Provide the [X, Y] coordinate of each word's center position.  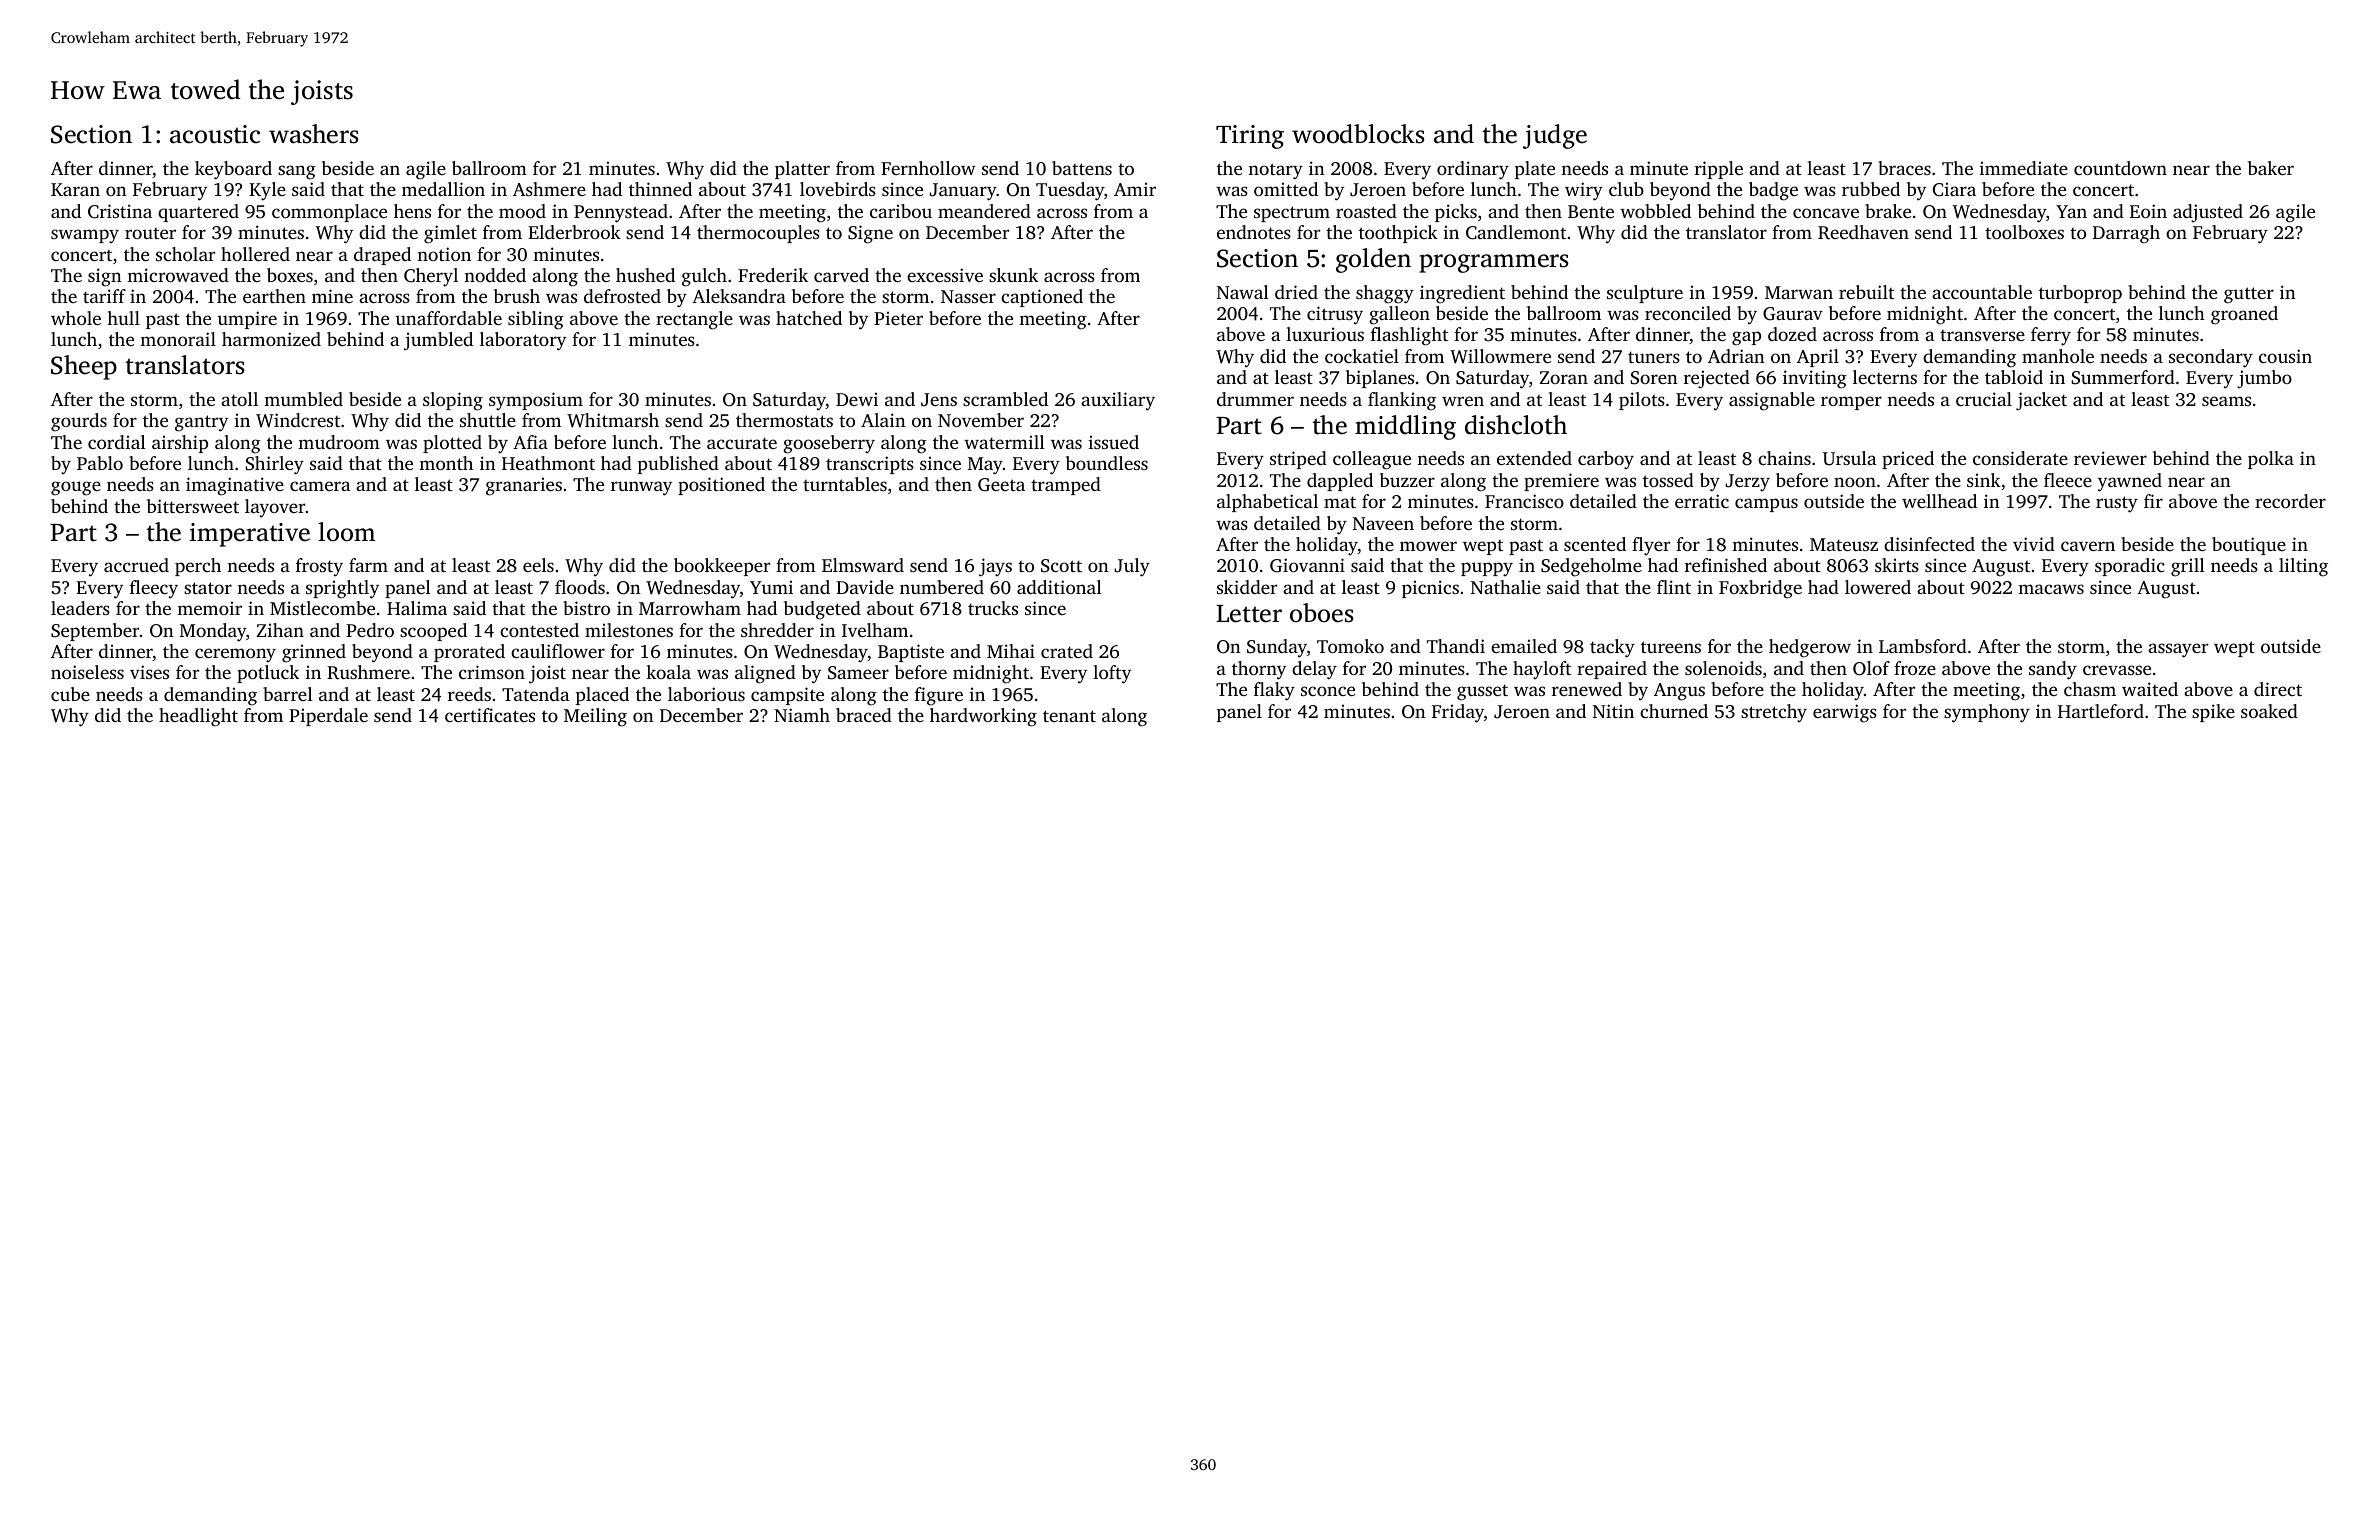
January [963, 192]
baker [2271, 168]
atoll [239, 399]
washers [314, 134]
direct [2278, 689]
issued [1113, 442]
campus [1766, 505]
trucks [993, 608]
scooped [433, 632]
